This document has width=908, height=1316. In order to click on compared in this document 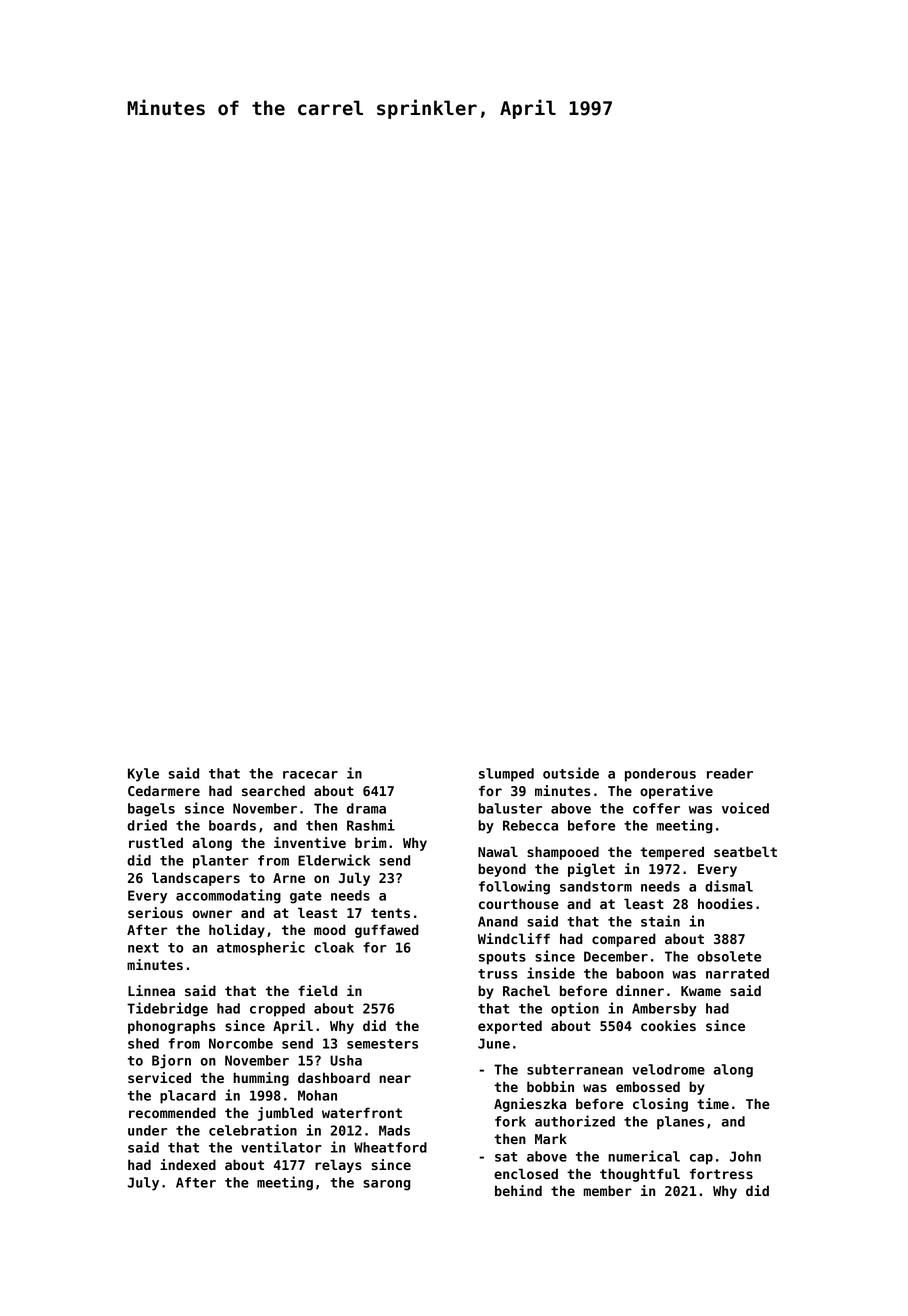, I will do `click(624, 940)`.
